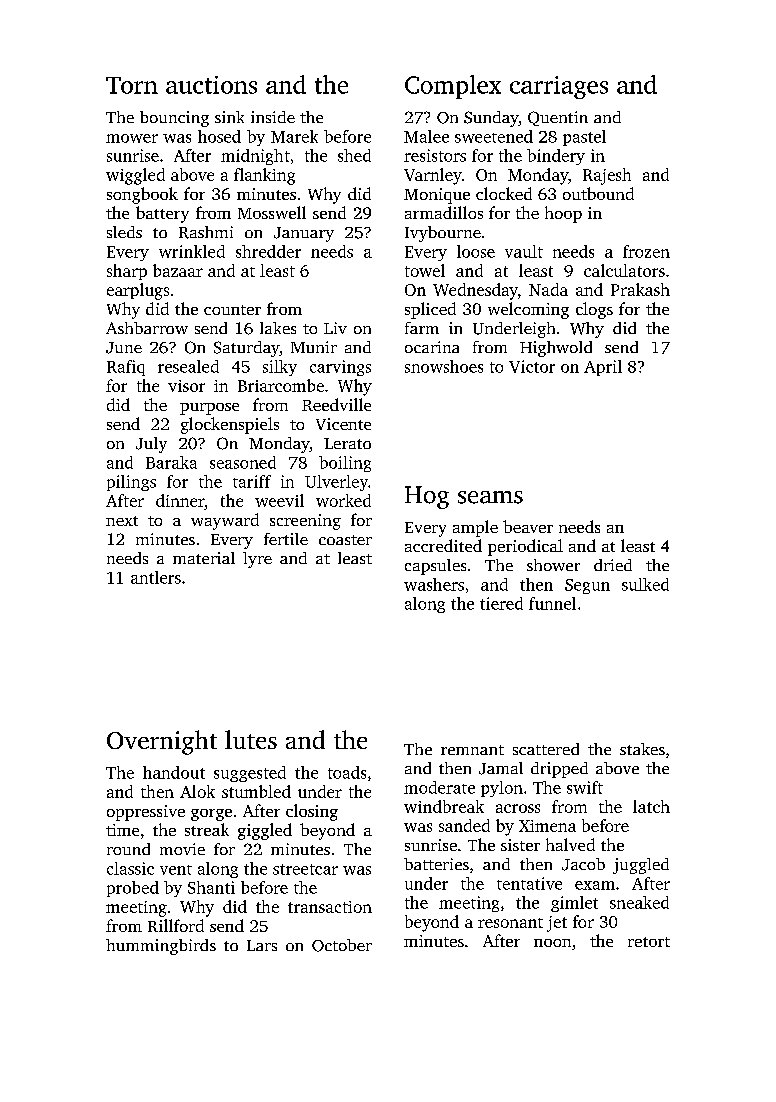 The image size is (776, 1102). I want to click on vault, so click(524, 251).
